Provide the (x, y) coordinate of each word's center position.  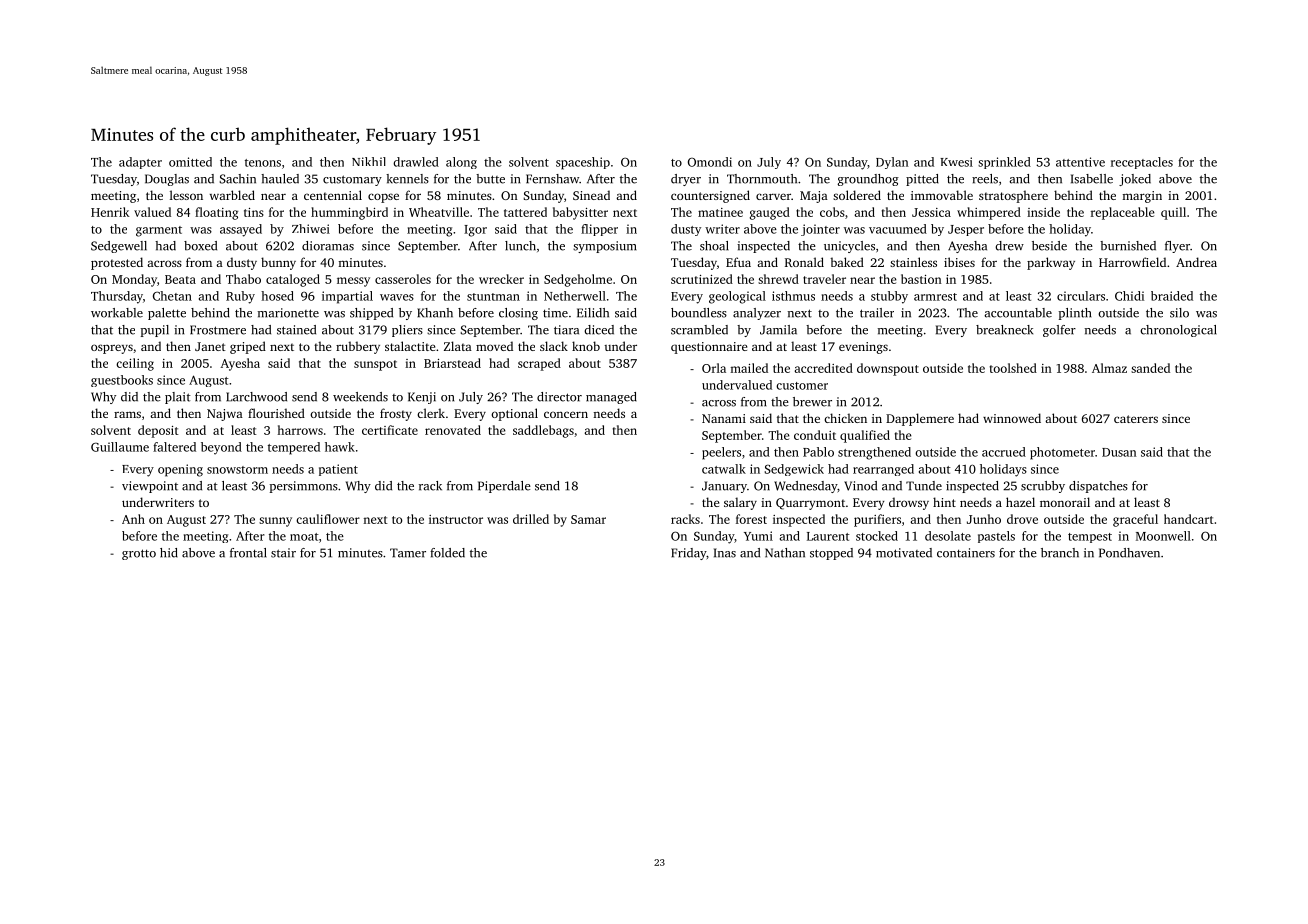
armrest (935, 297)
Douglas (167, 180)
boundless (699, 313)
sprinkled (1004, 163)
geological (737, 297)
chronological (1178, 331)
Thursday (117, 297)
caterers (1136, 419)
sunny (275, 522)
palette (167, 314)
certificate (390, 430)
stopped (831, 554)
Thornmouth (762, 179)
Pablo (818, 452)
